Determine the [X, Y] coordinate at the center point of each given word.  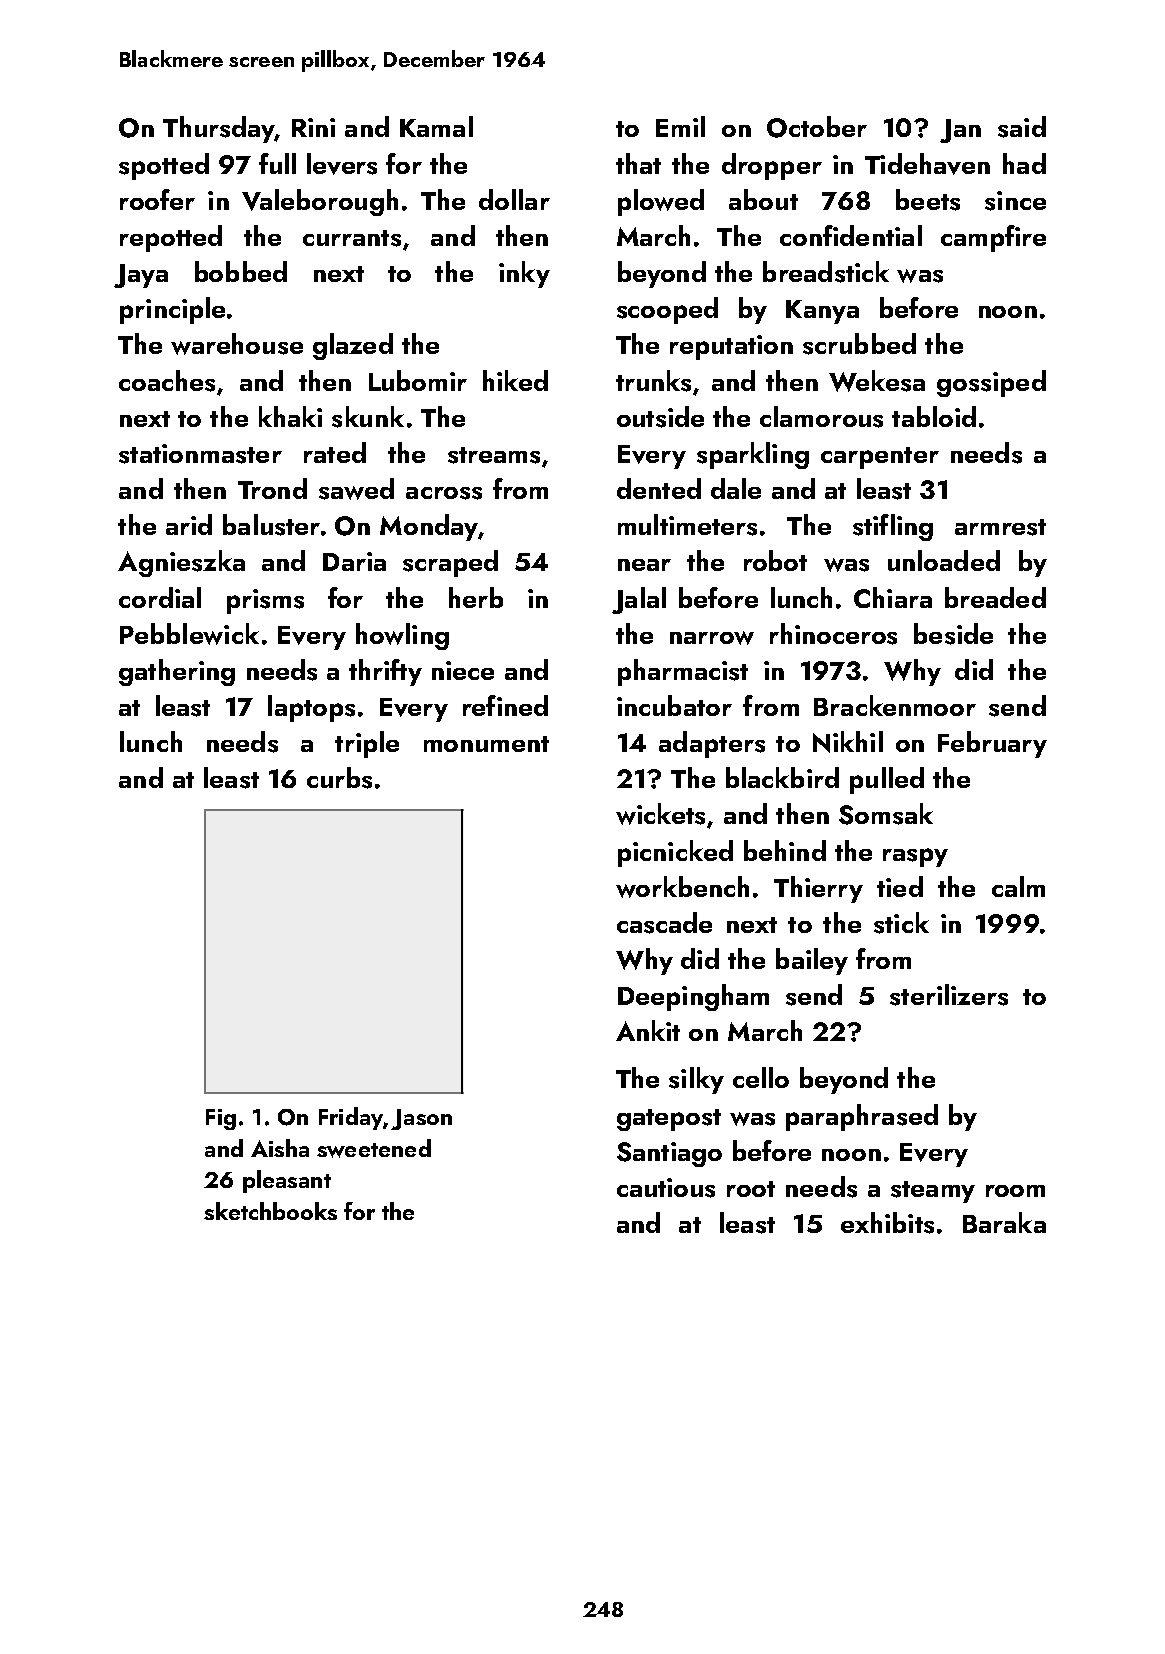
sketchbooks [270, 1211]
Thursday [219, 129]
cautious [666, 1188]
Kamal [436, 126]
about [763, 199]
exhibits [887, 1223]
